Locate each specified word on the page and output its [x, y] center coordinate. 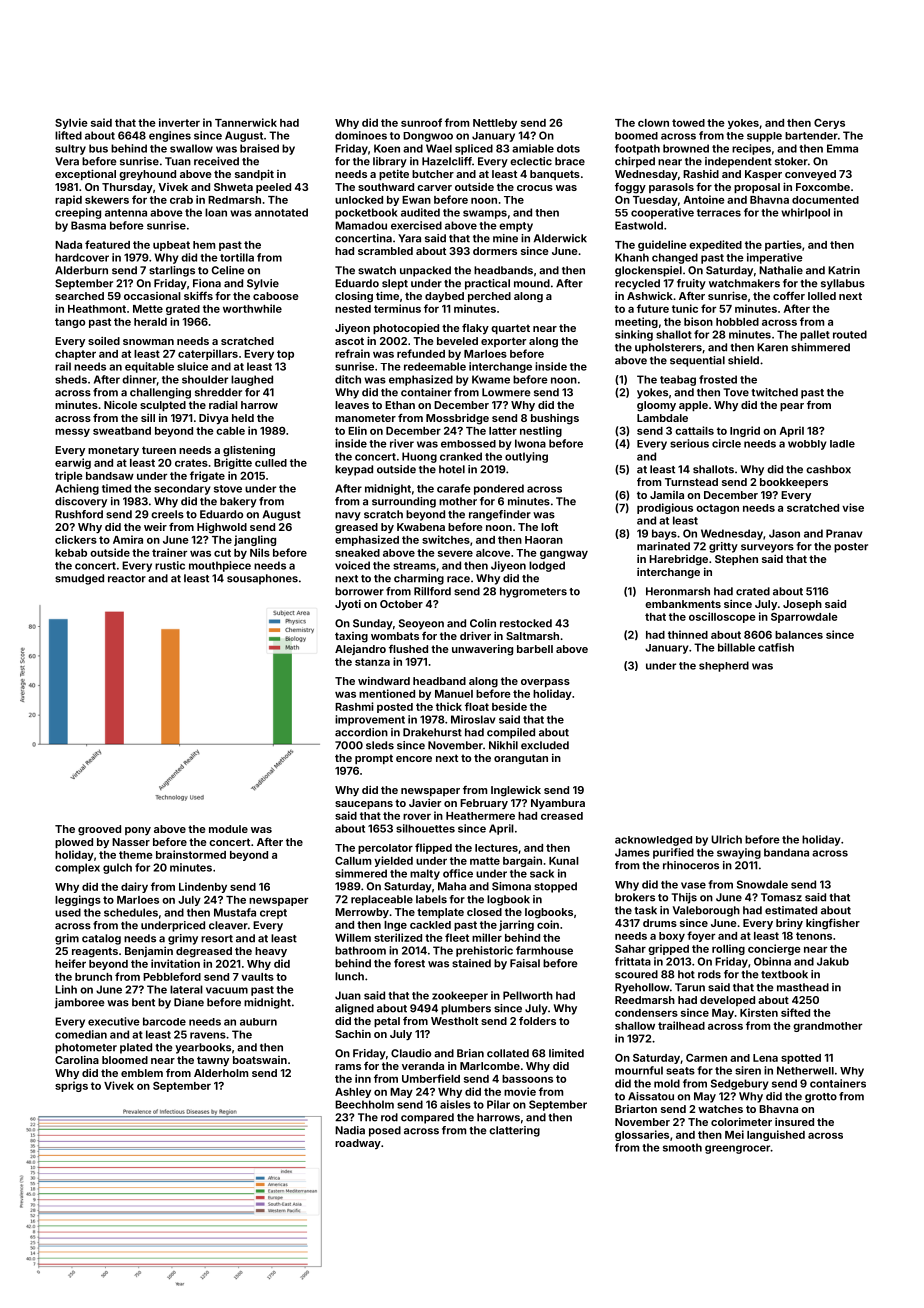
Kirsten [759, 1012]
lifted [68, 135]
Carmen [706, 1058]
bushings [555, 419]
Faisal [525, 963]
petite [394, 174]
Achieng [77, 489]
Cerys [829, 124]
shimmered [820, 347]
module [228, 829]
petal [387, 1022]
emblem [142, 1073]
